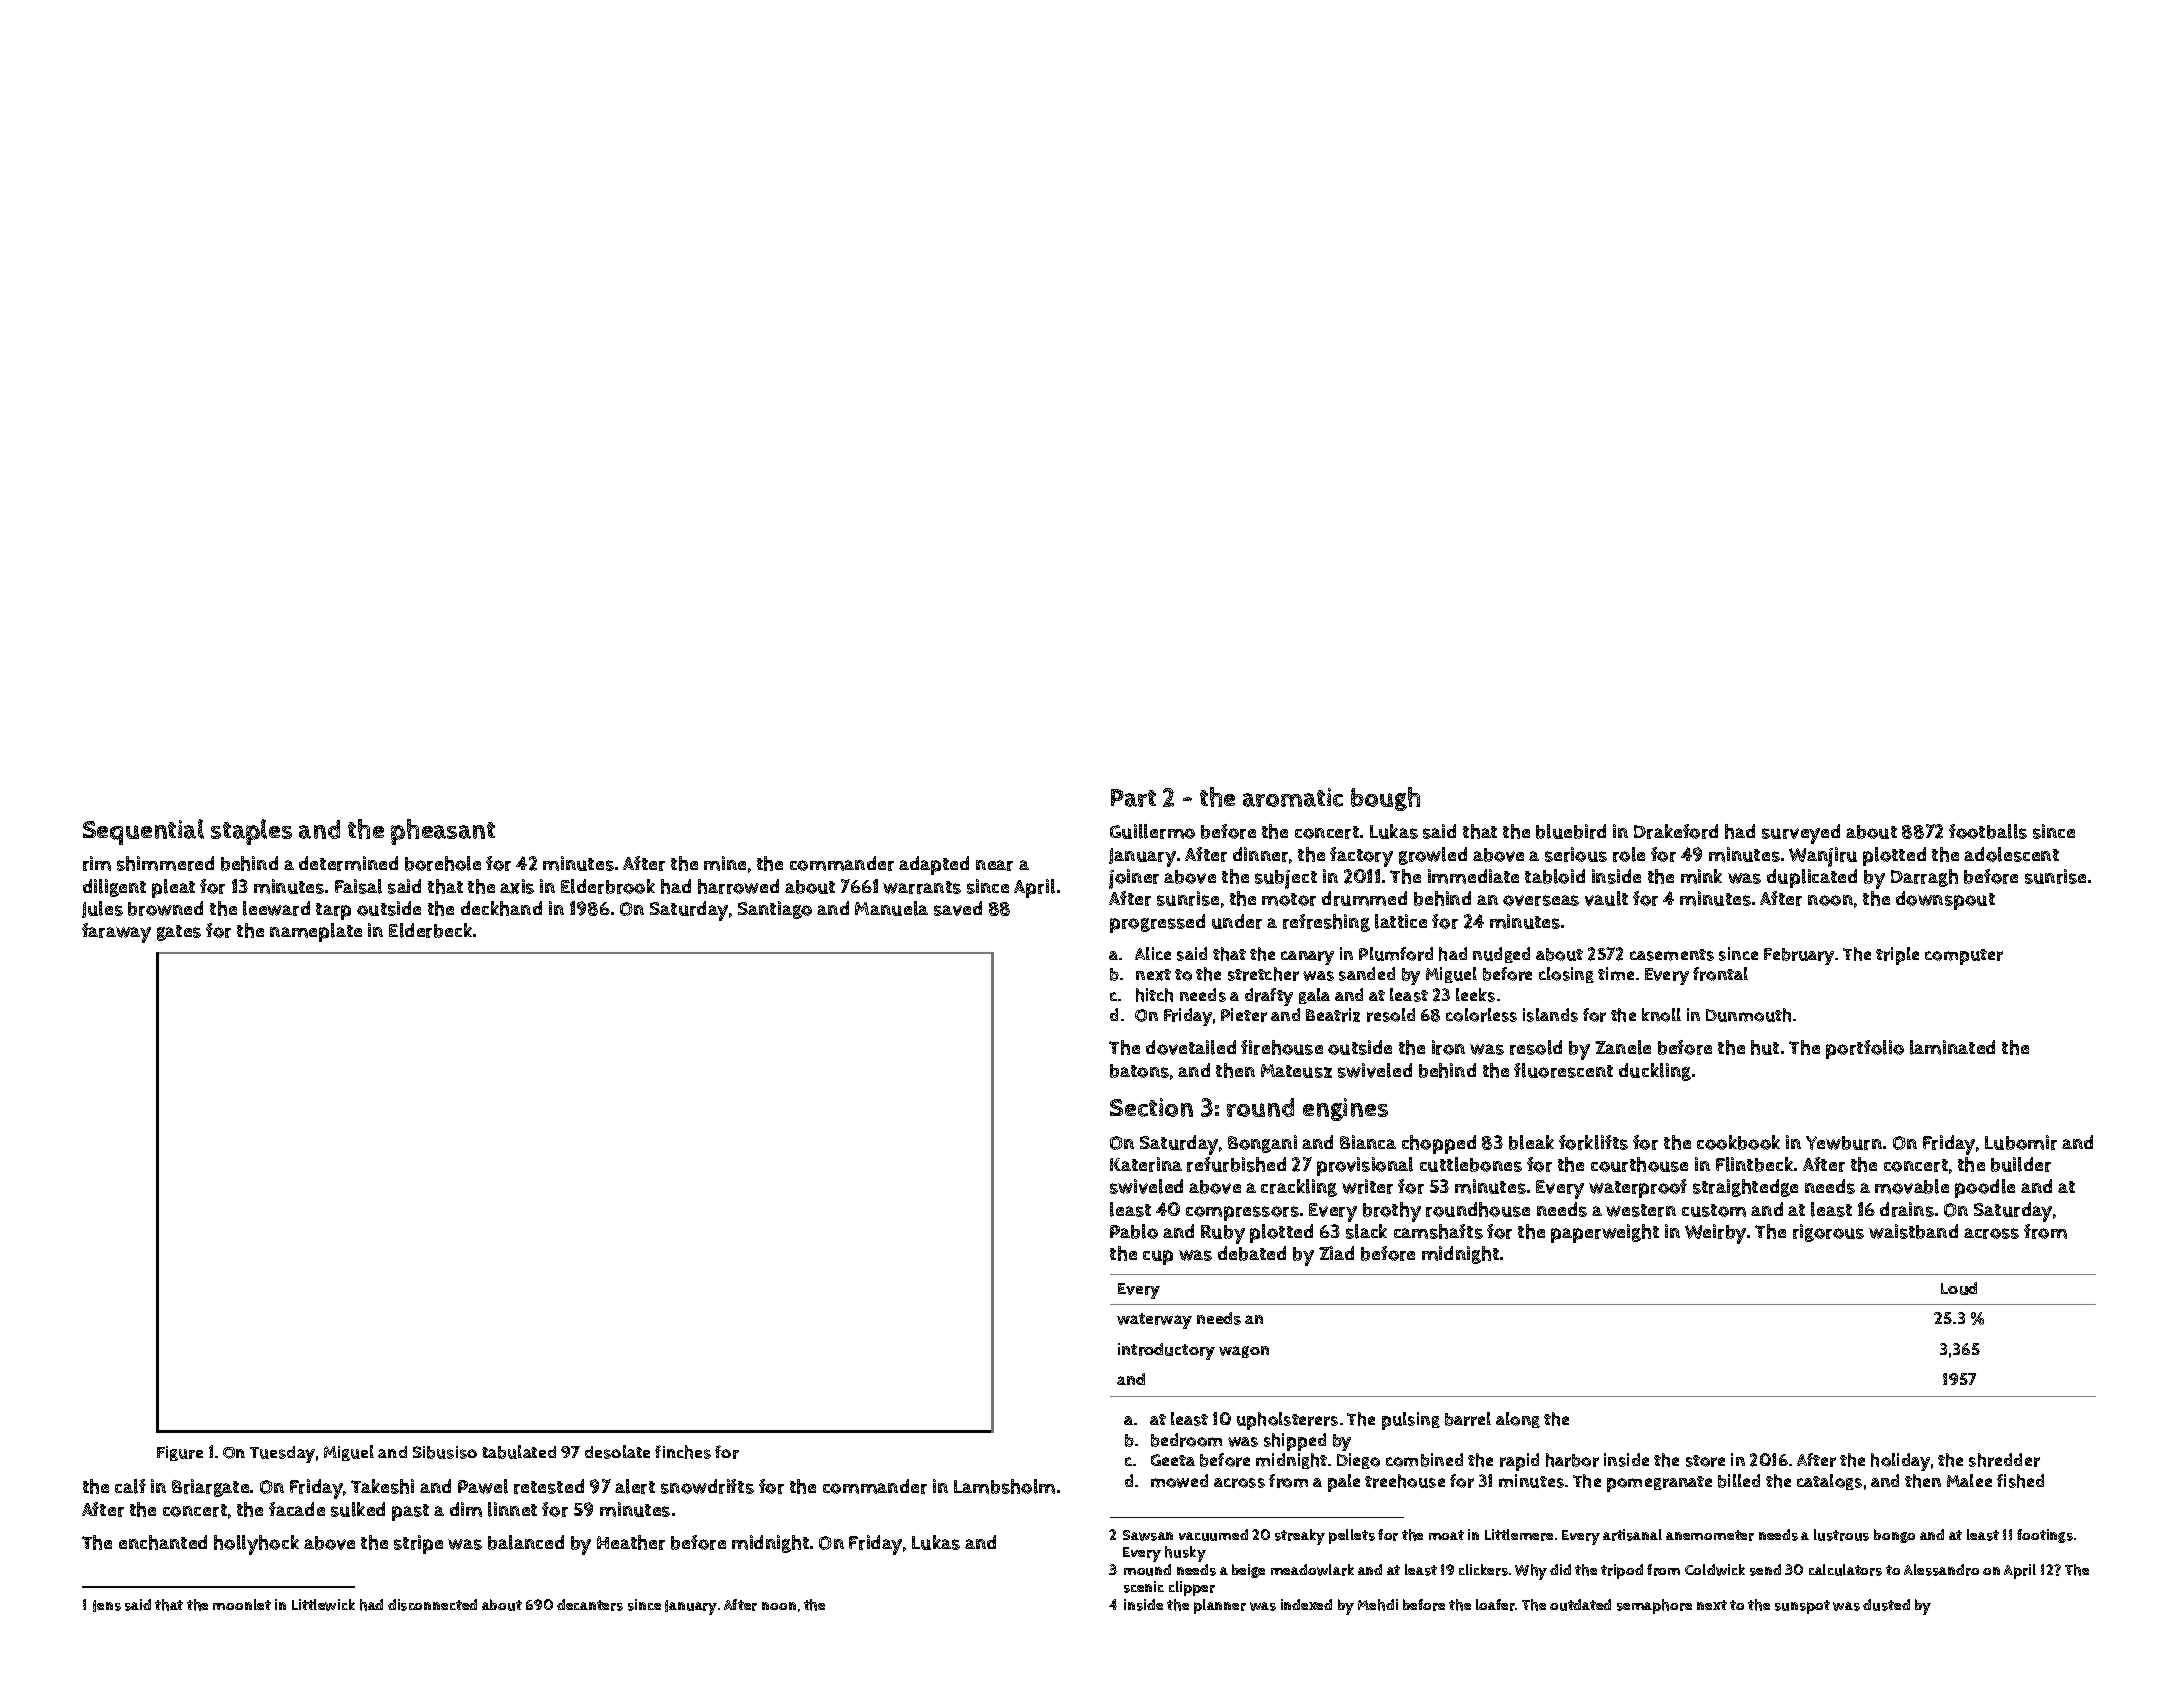  What do you see at coordinates (526, 1542) in the screenshot?
I see `balanced` at bounding box center [526, 1542].
